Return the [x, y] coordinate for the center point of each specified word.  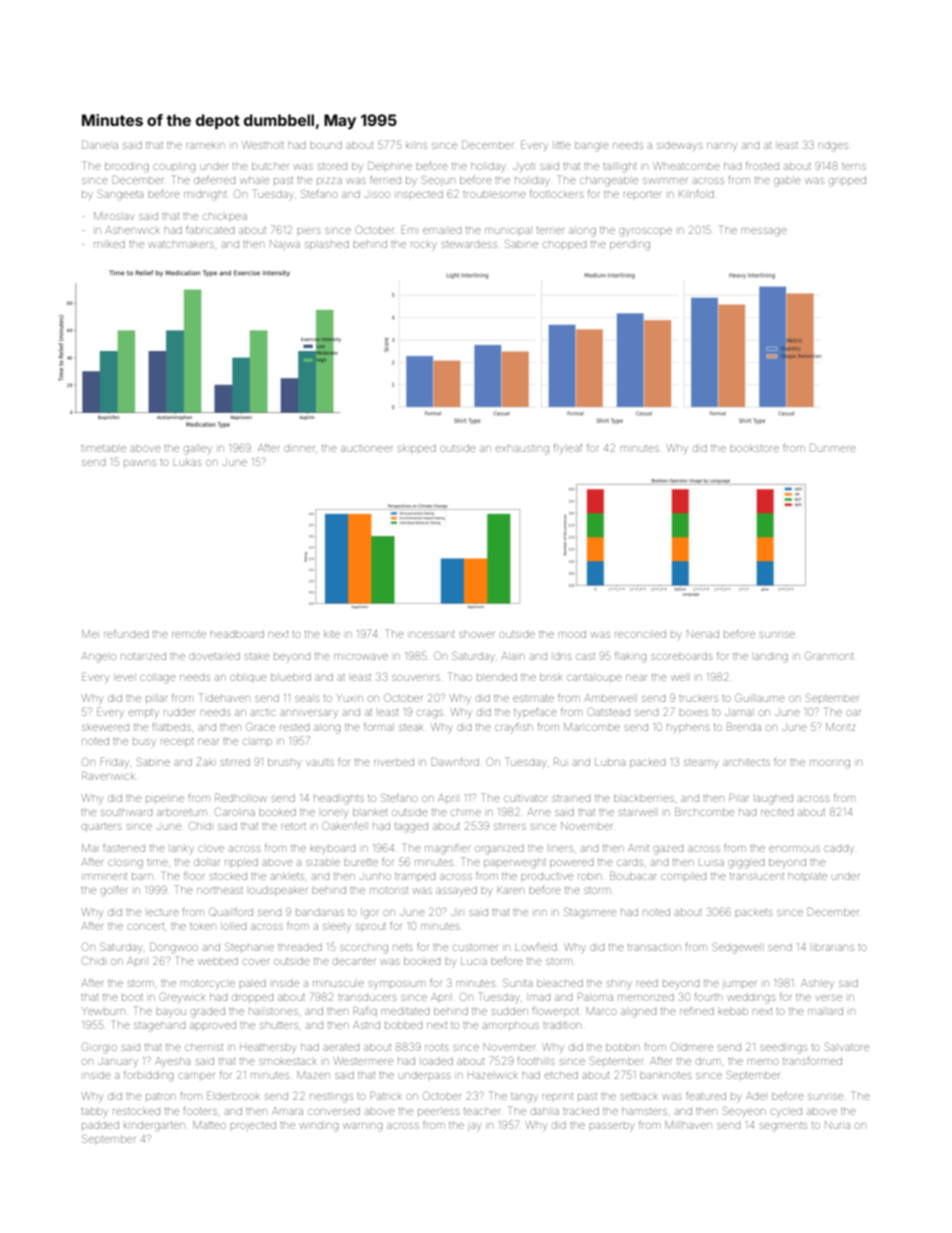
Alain [512, 656]
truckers [698, 698]
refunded [126, 633]
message [764, 232]
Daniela [100, 145]
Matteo [209, 1125]
